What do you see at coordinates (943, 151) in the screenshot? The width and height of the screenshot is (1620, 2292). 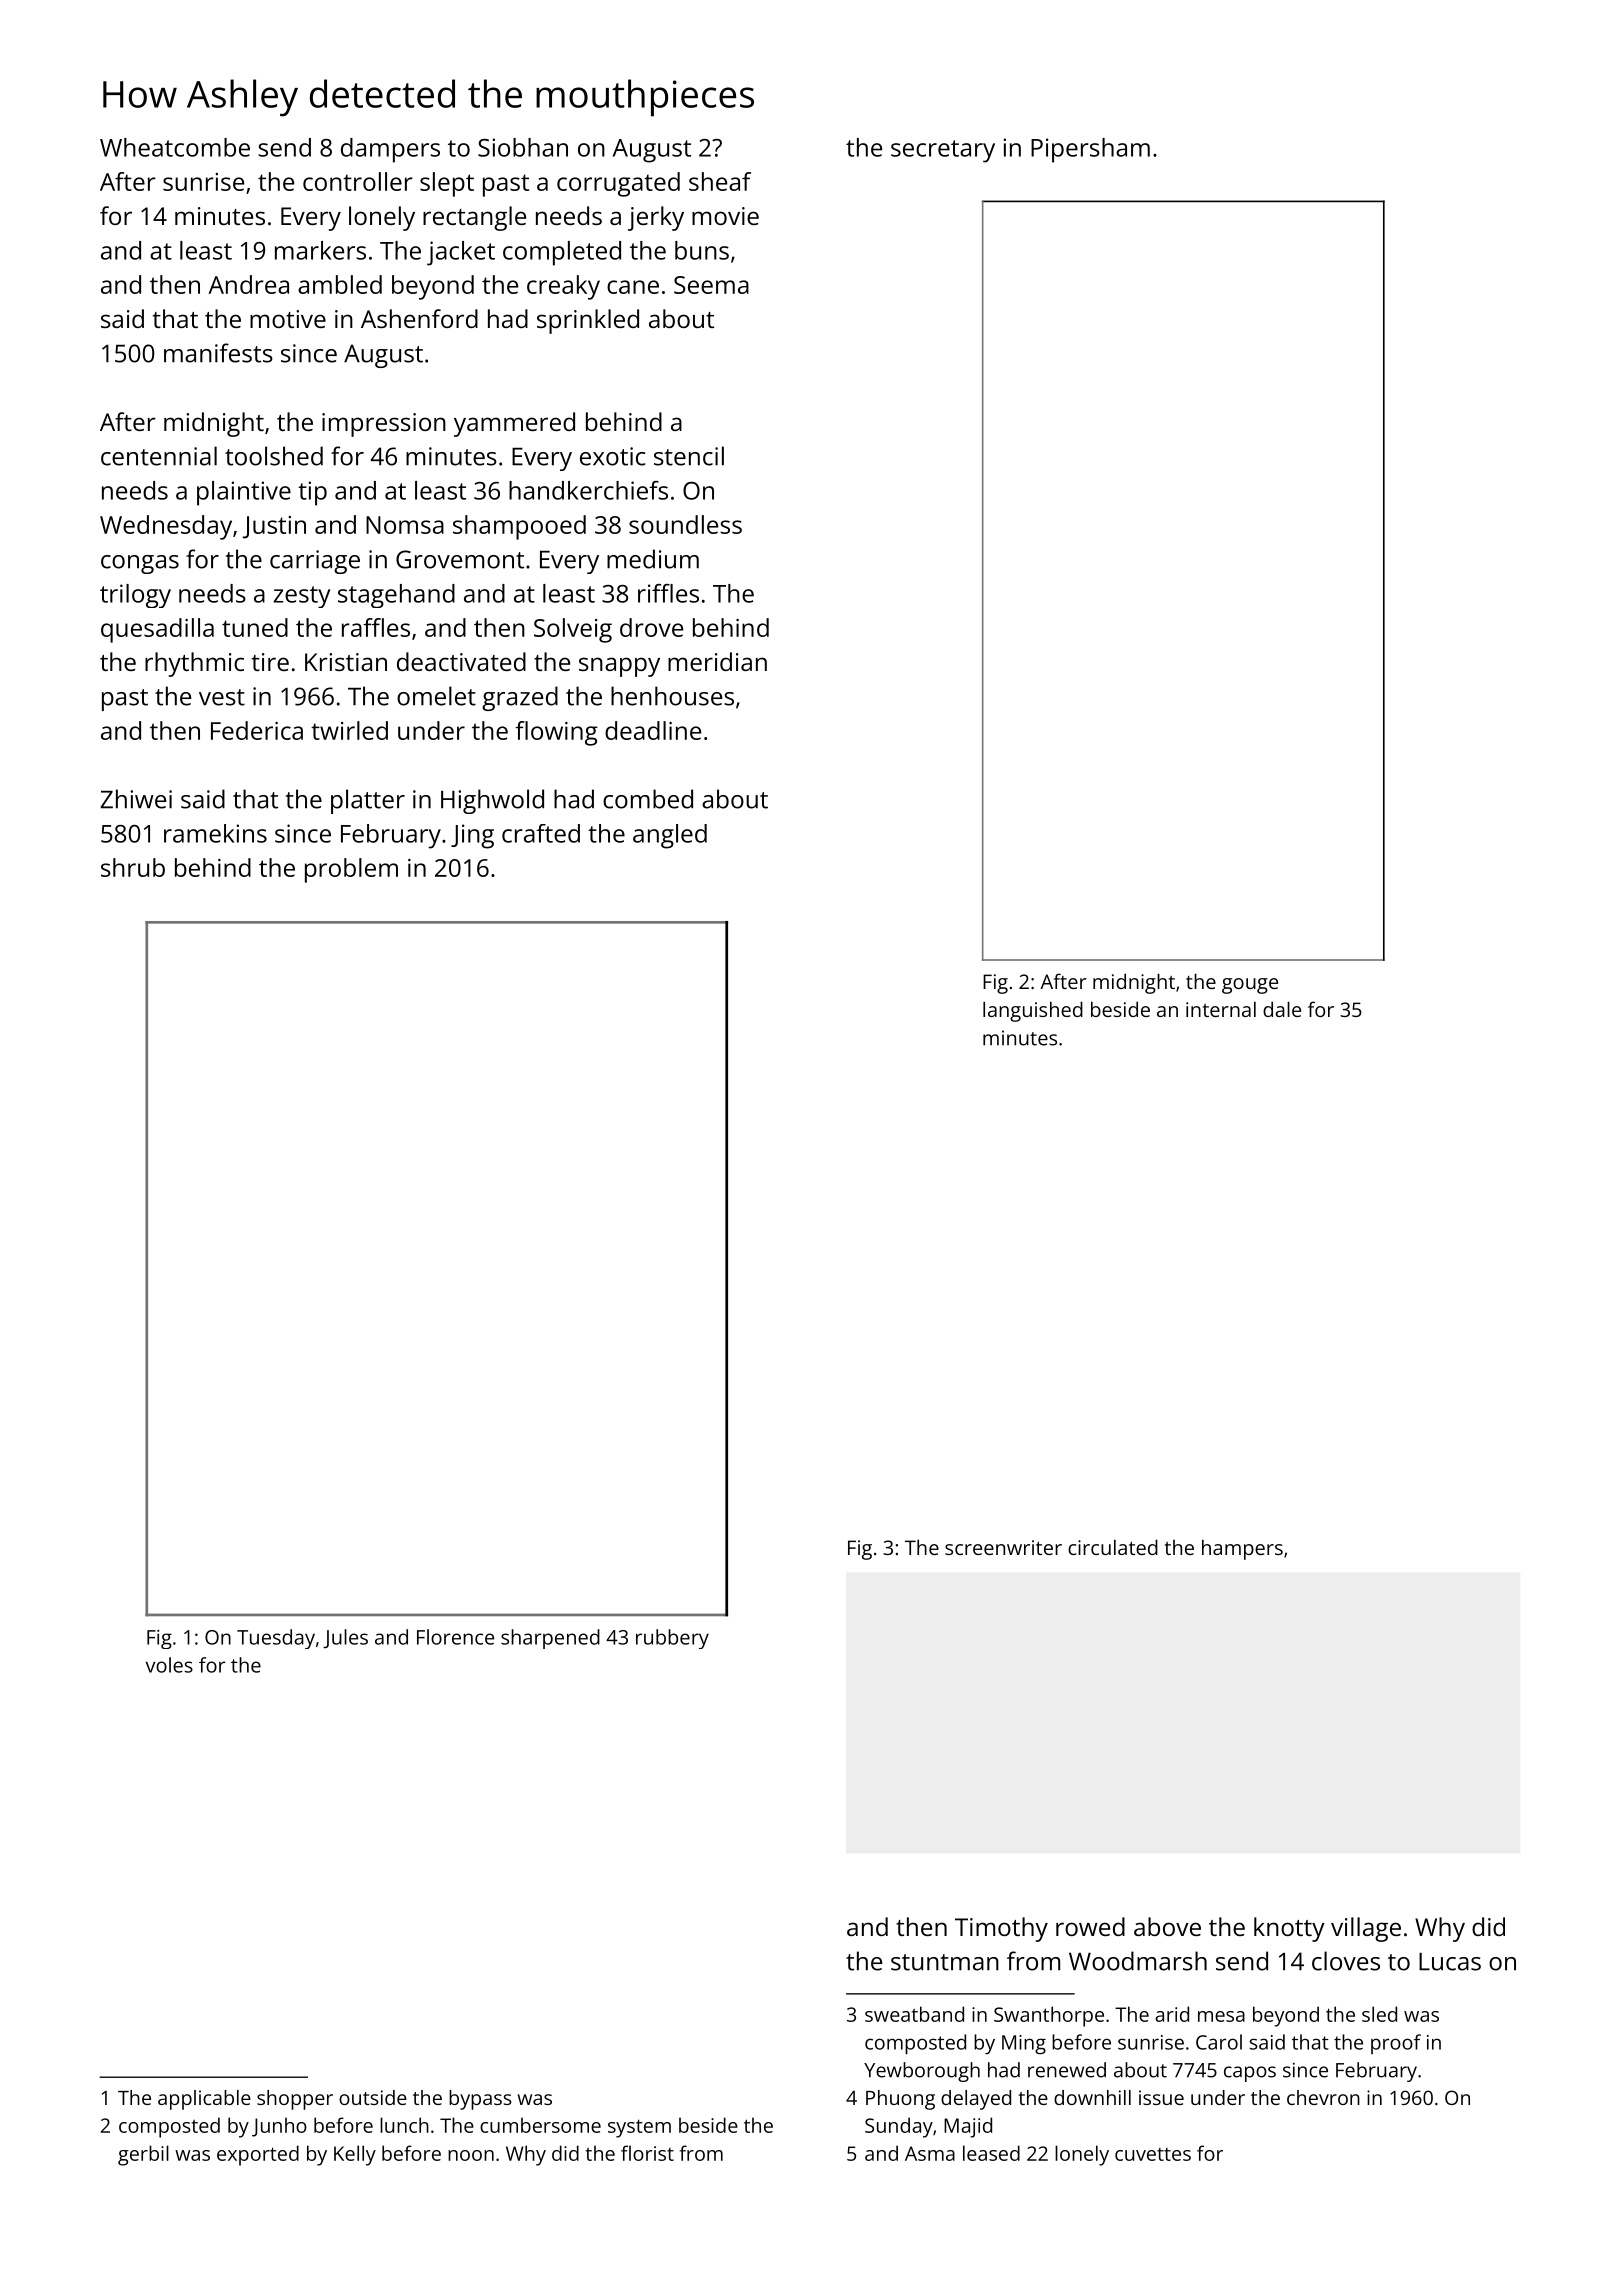 I see `secretary` at bounding box center [943, 151].
